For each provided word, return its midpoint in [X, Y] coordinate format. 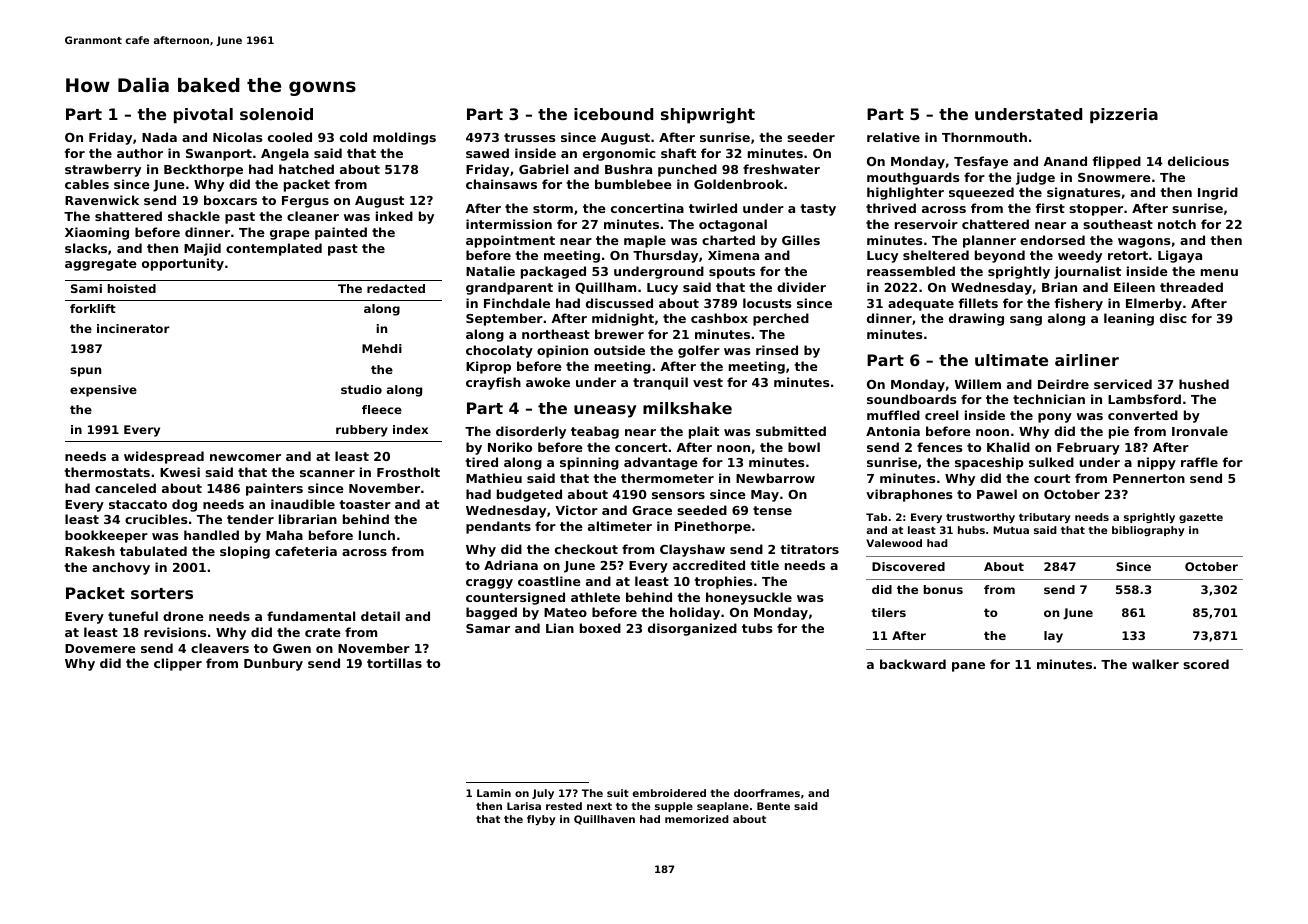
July [543, 794]
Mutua [1011, 530]
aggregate [101, 265]
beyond [1000, 256]
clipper [178, 664]
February [1088, 448]
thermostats [107, 472]
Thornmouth [984, 137]
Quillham [605, 288]
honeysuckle [749, 598]
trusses [529, 137]
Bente [773, 806]
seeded [702, 510]
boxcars [230, 200]
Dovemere [100, 648]
